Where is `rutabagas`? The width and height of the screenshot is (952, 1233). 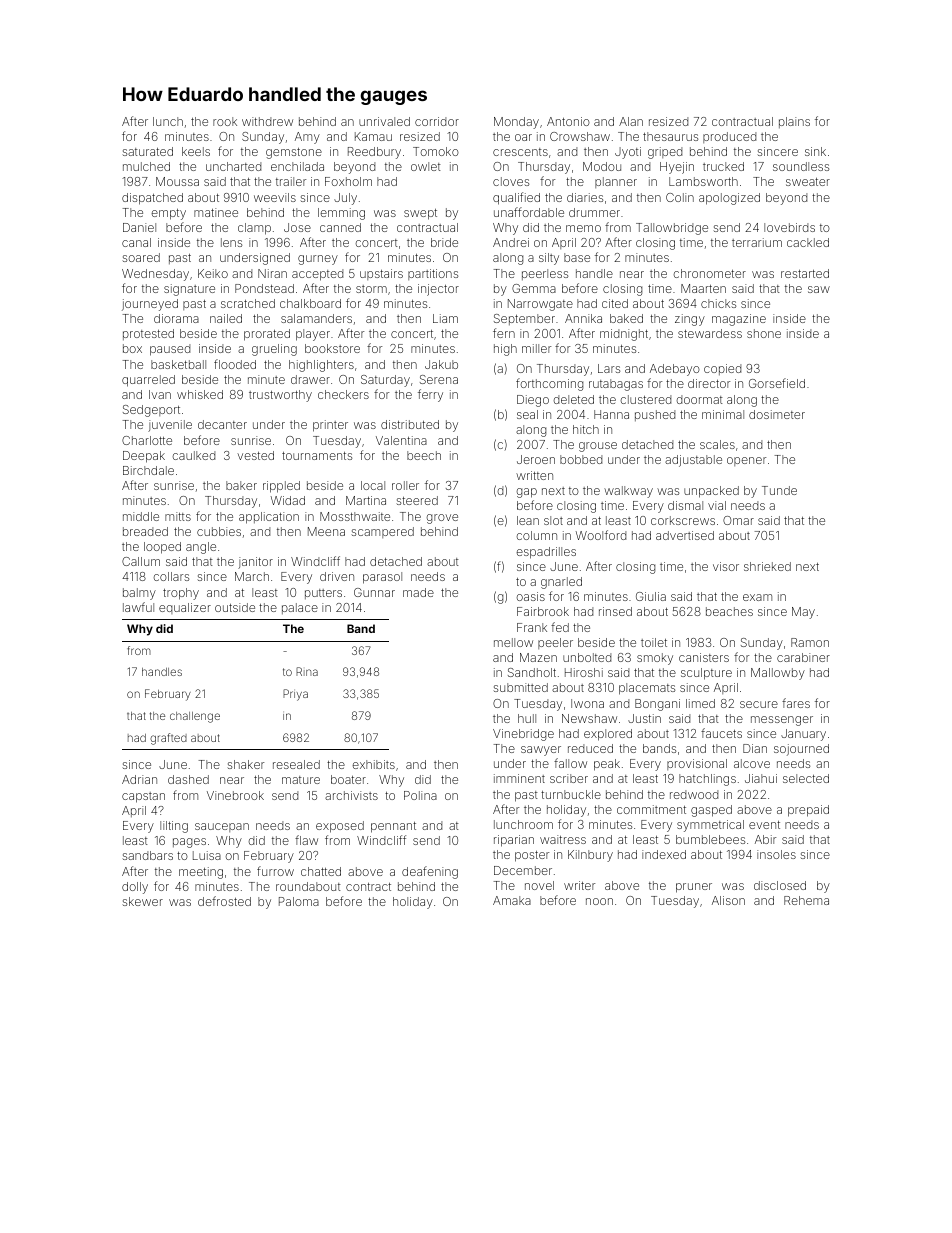
rutabagas is located at coordinates (616, 385).
